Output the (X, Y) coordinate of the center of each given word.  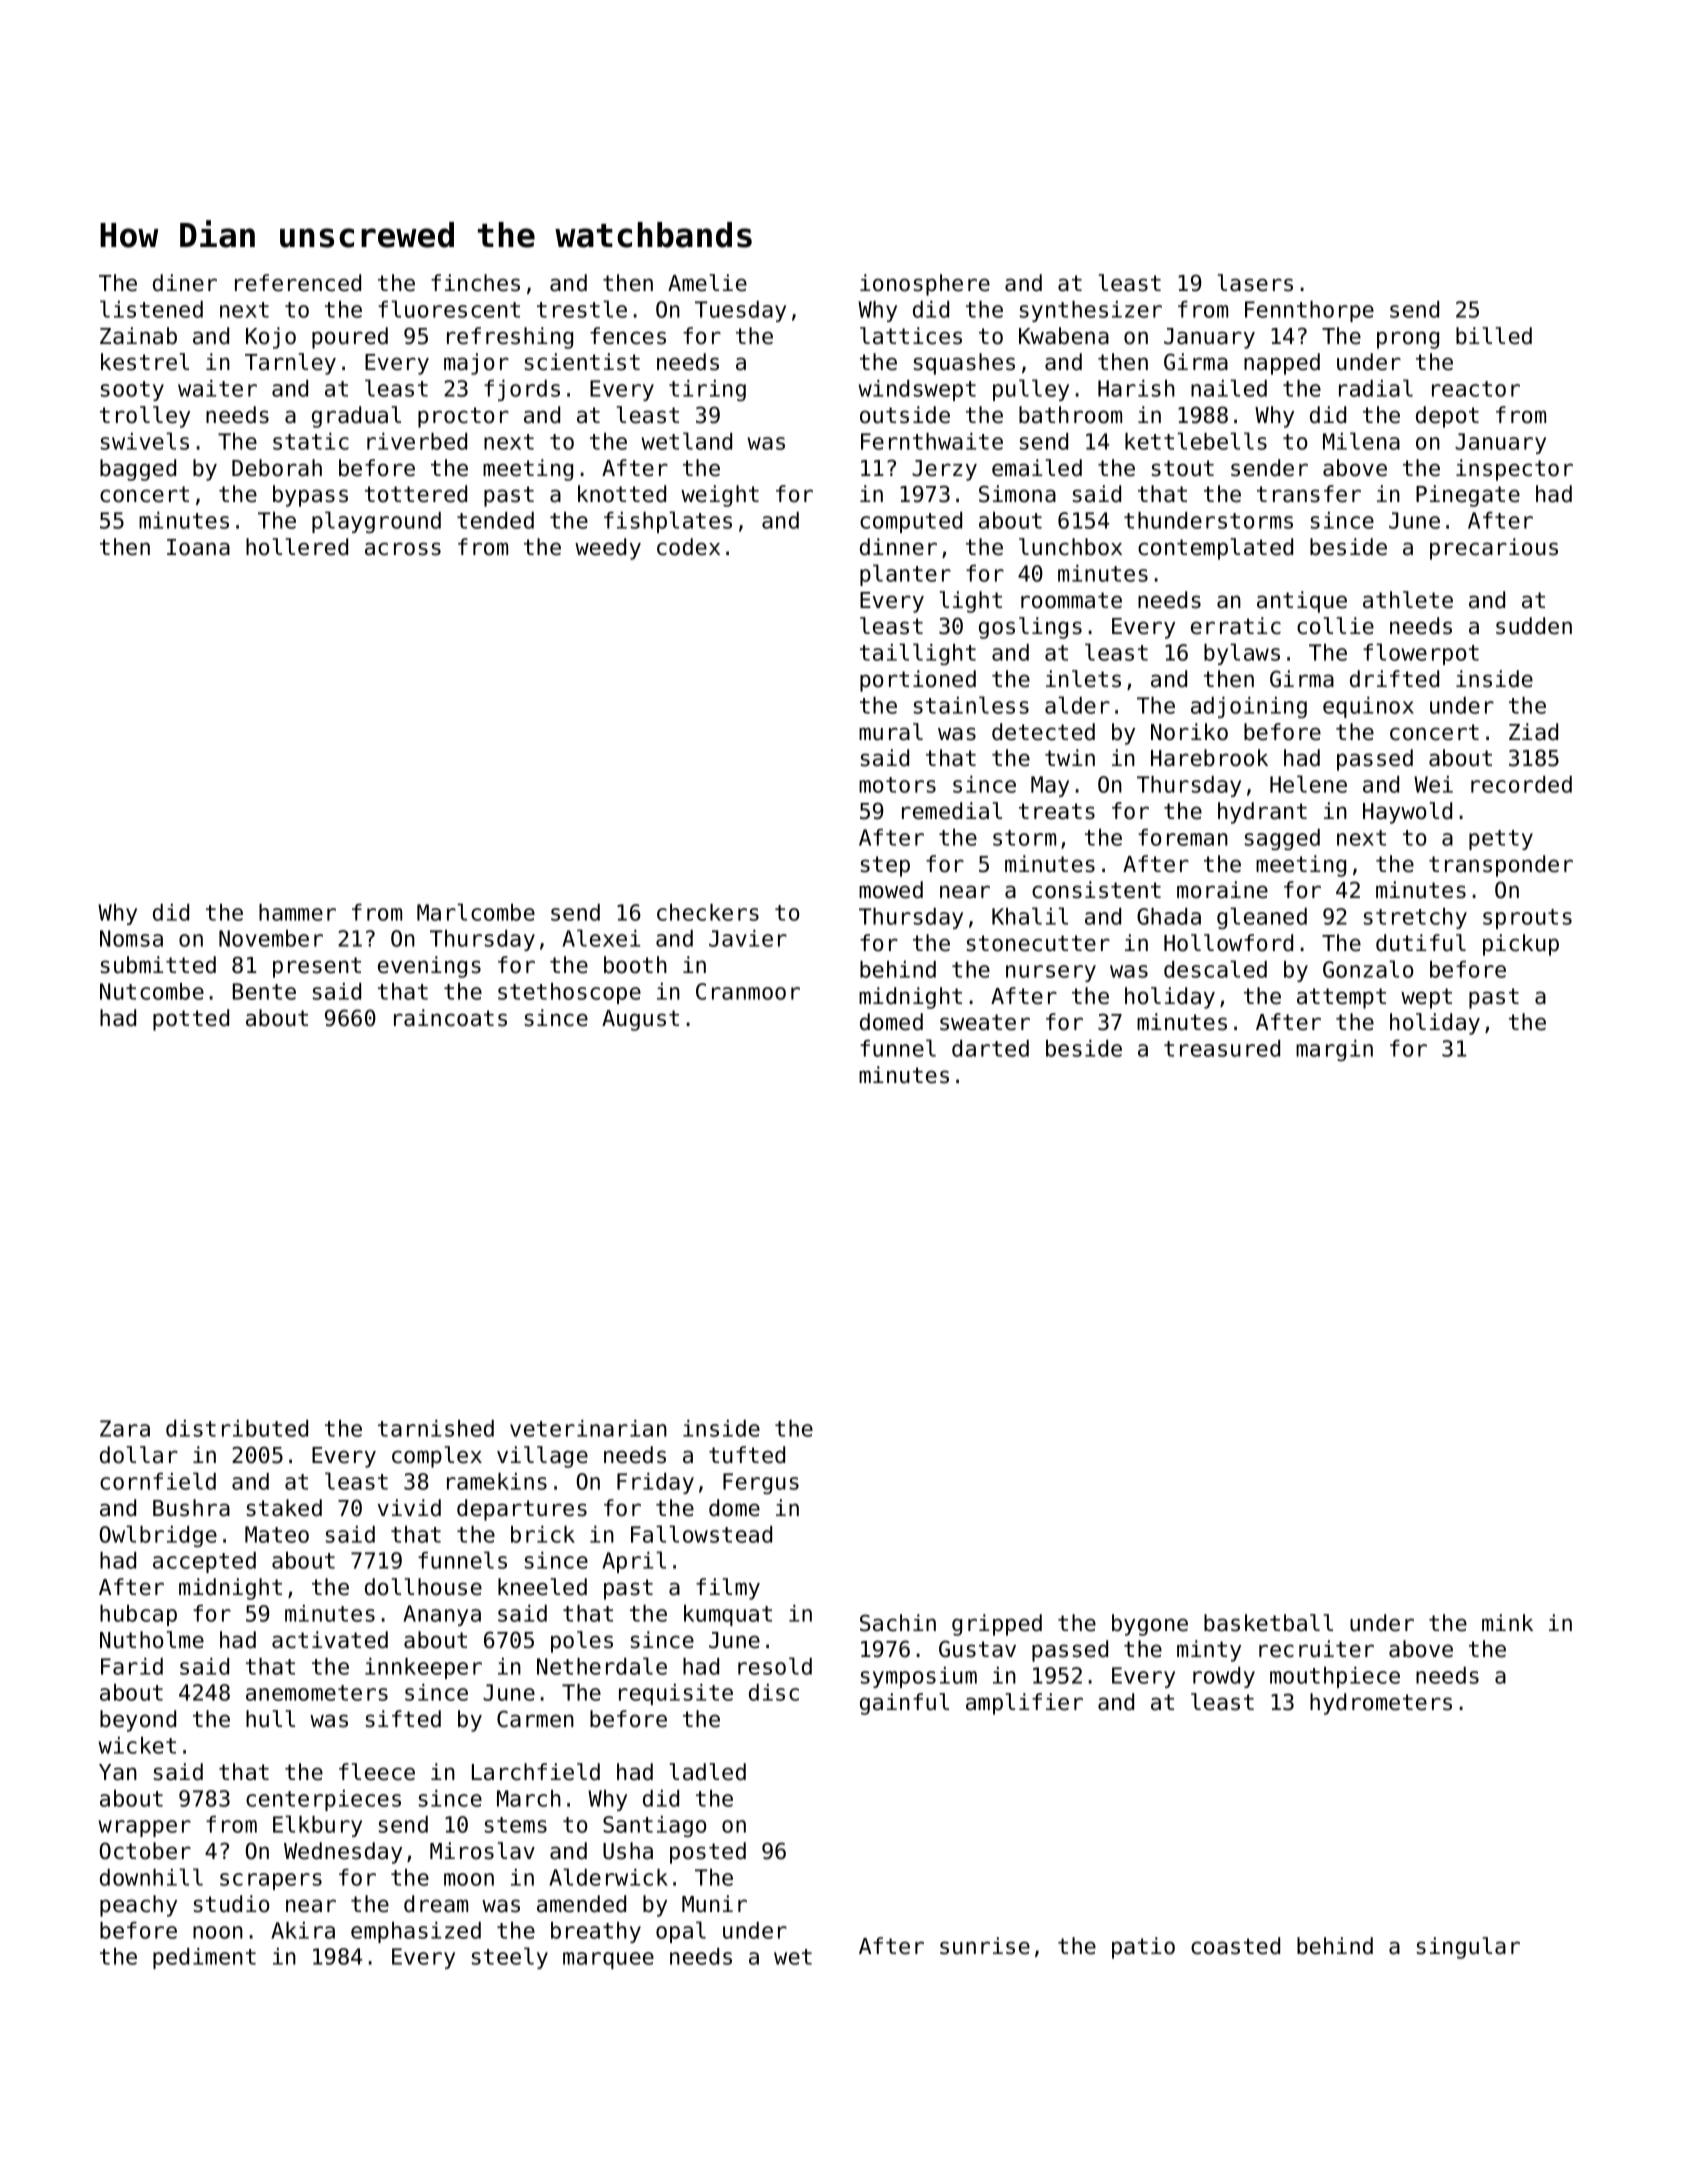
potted (191, 1020)
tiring (707, 390)
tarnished (436, 1428)
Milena (1361, 441)
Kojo (271, 338)
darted (990, 1048)
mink (1507, 1622)
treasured (1222, 1048)
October (145, 1851)
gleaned (1262, 918)
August (640, 1020)
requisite (676, 1694)
